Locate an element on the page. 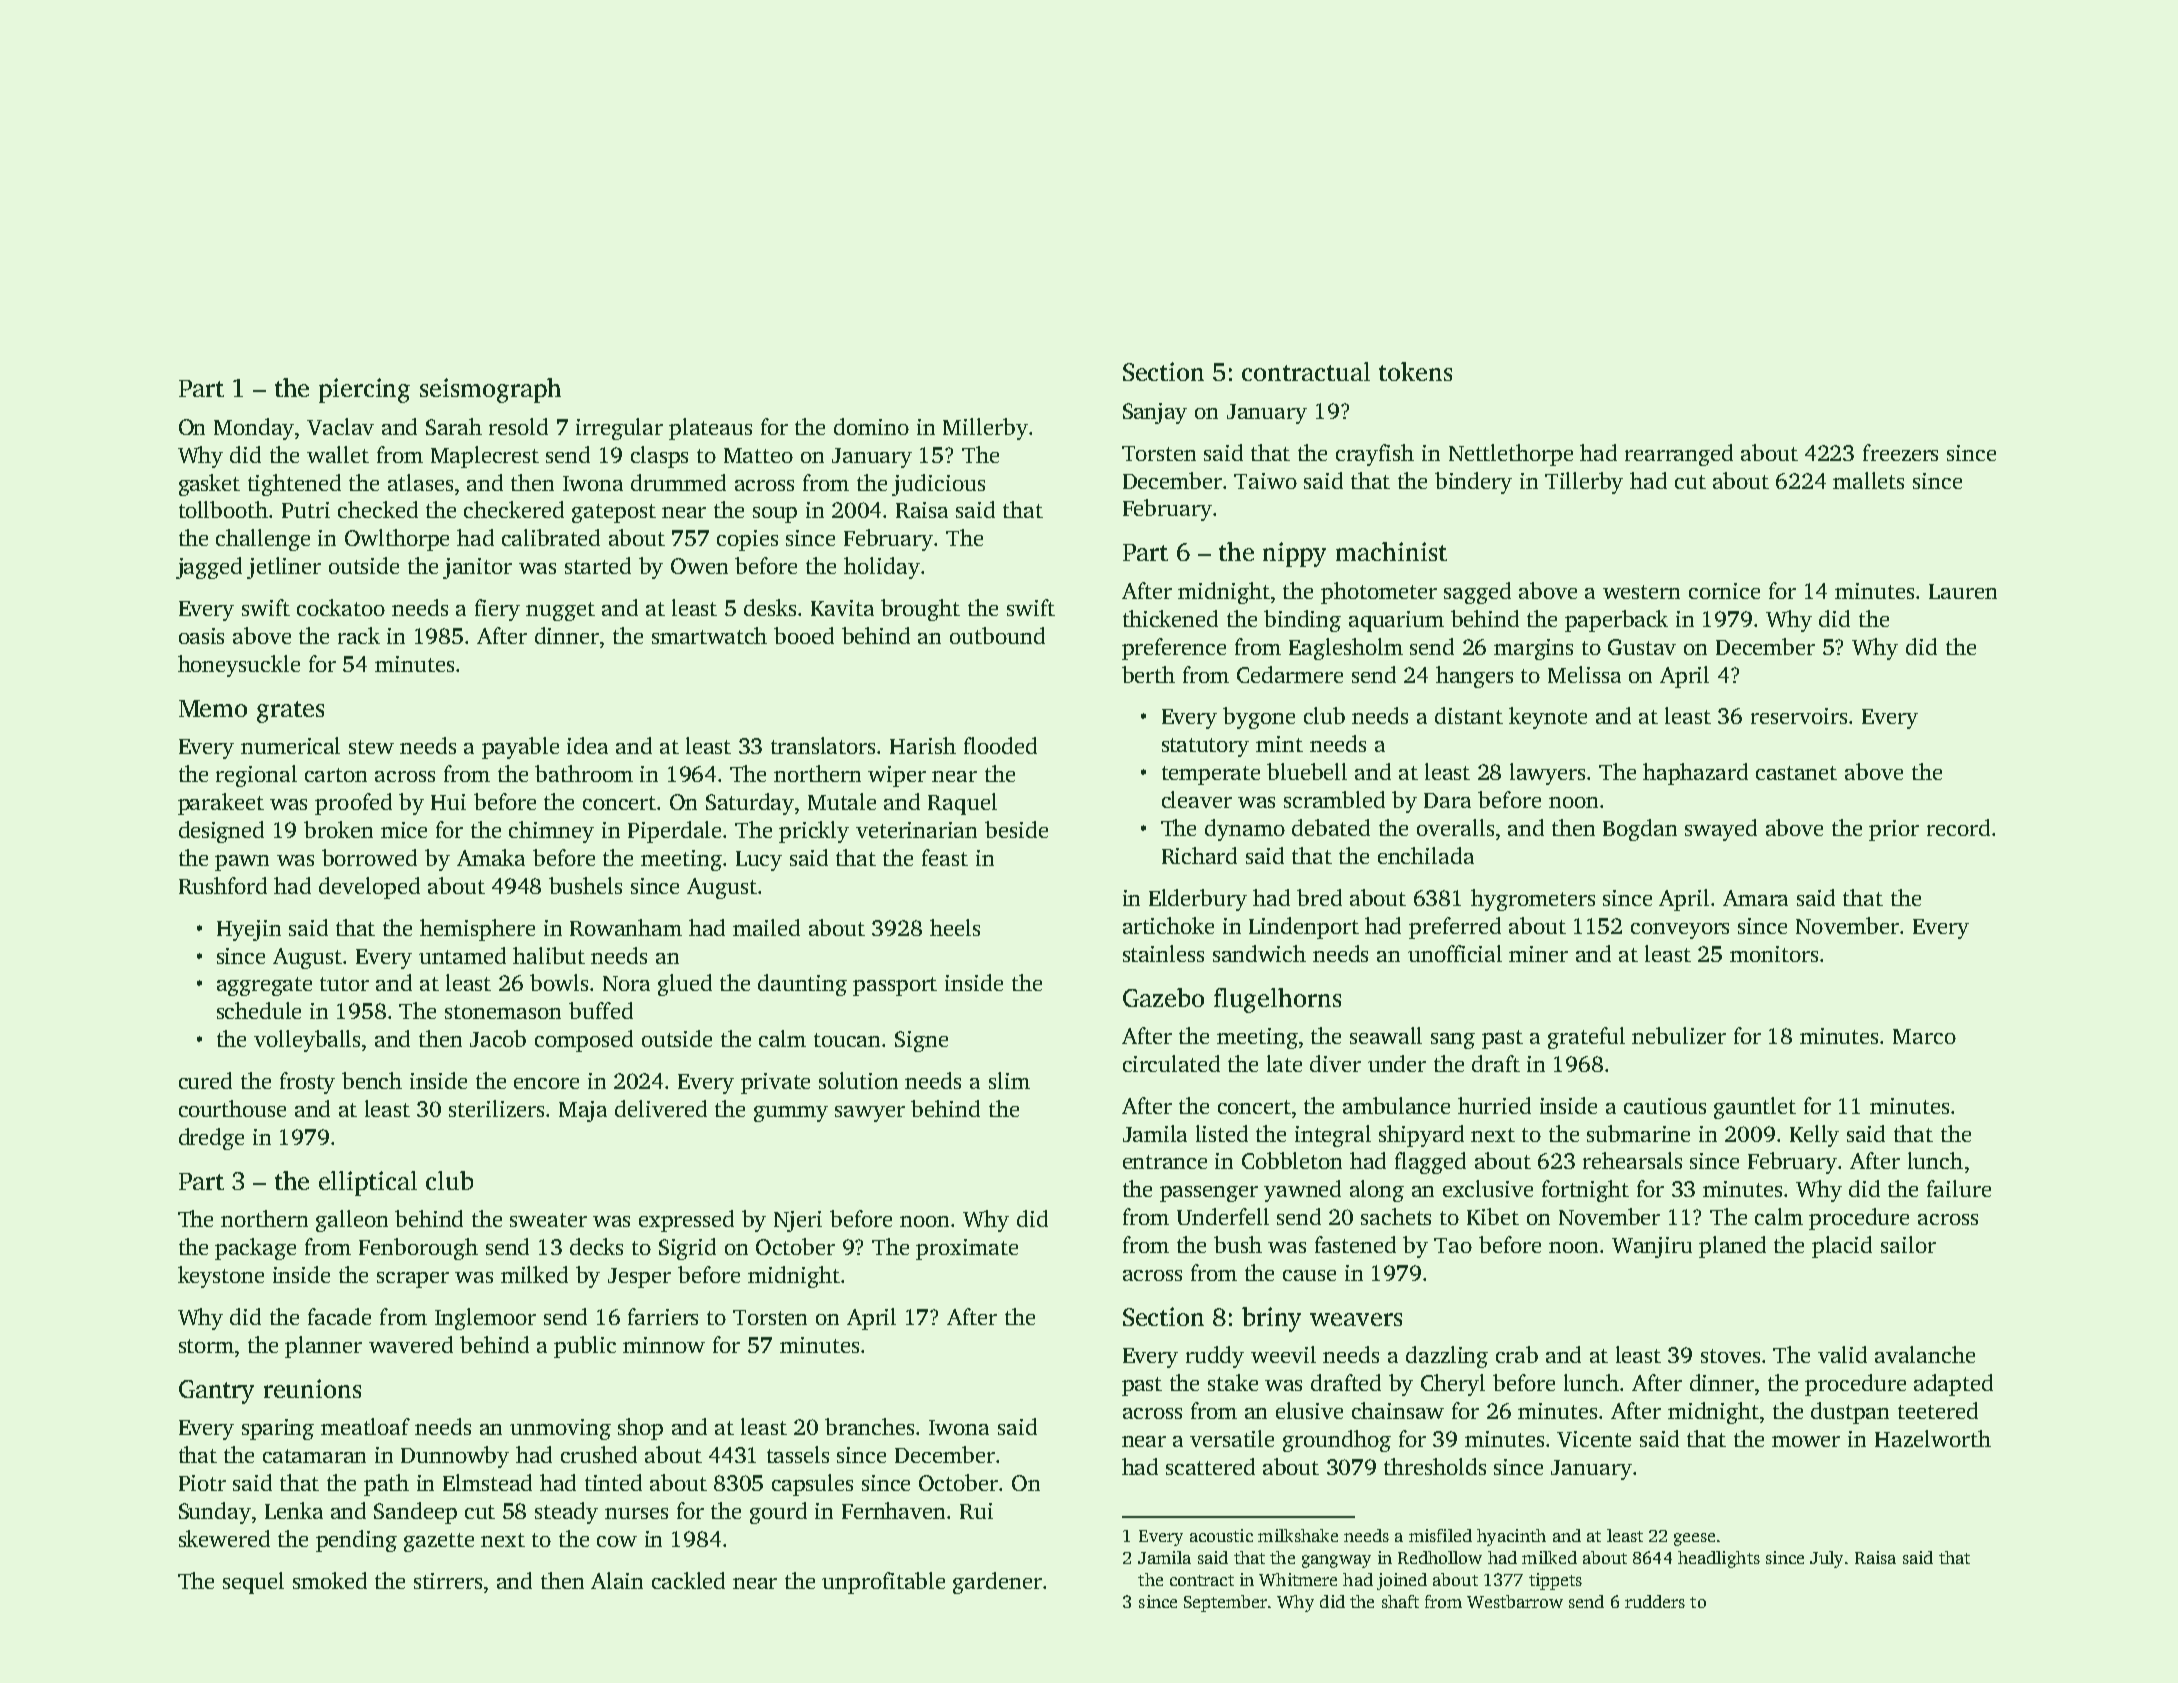 This document has height=1683, width=2178. piercing is located at coordinates (364, 390).
